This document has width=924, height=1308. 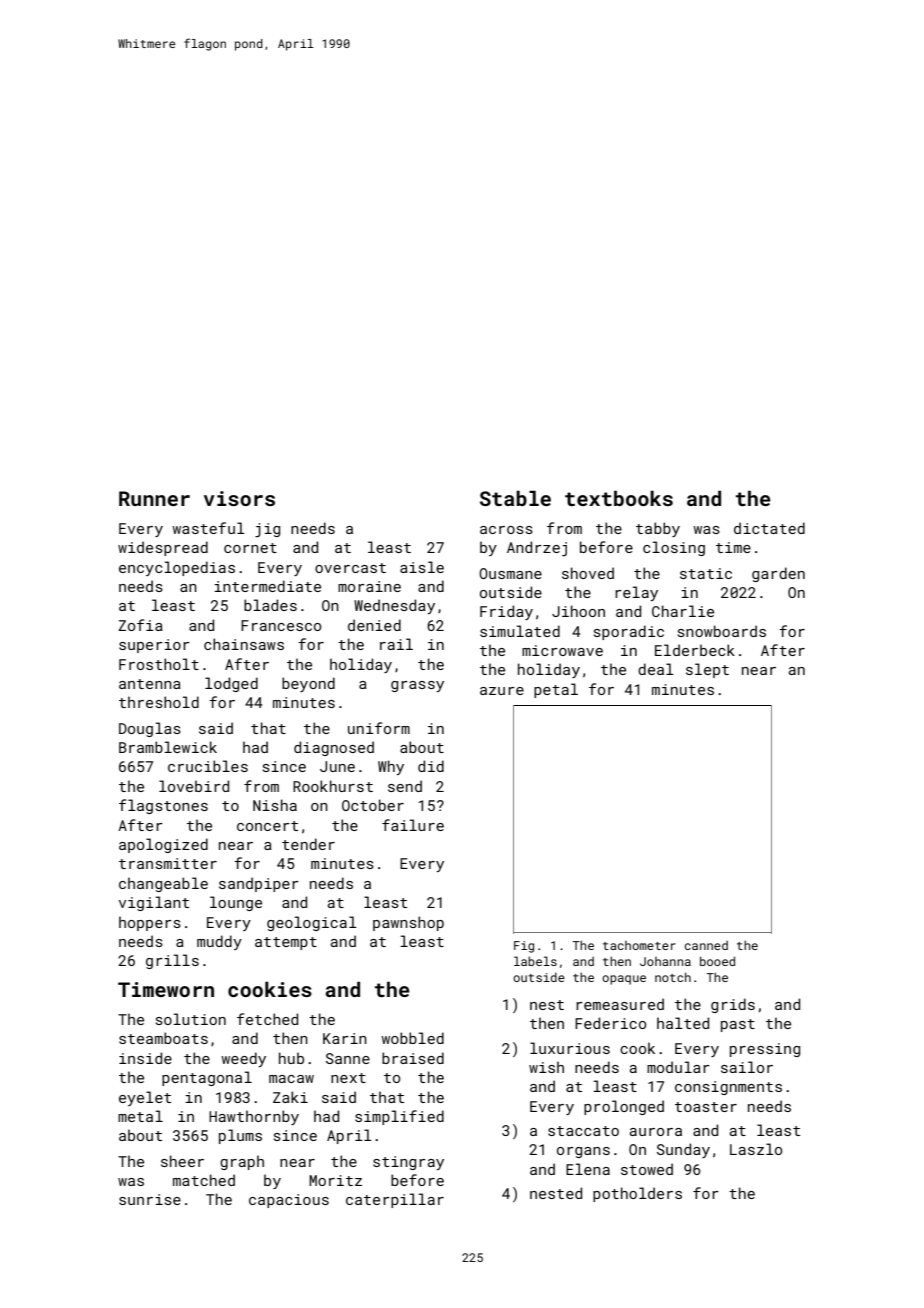 What do you see at coordinates (537, 549) in the document?
I see `Andrzej` at bounding box center [537, 549].
